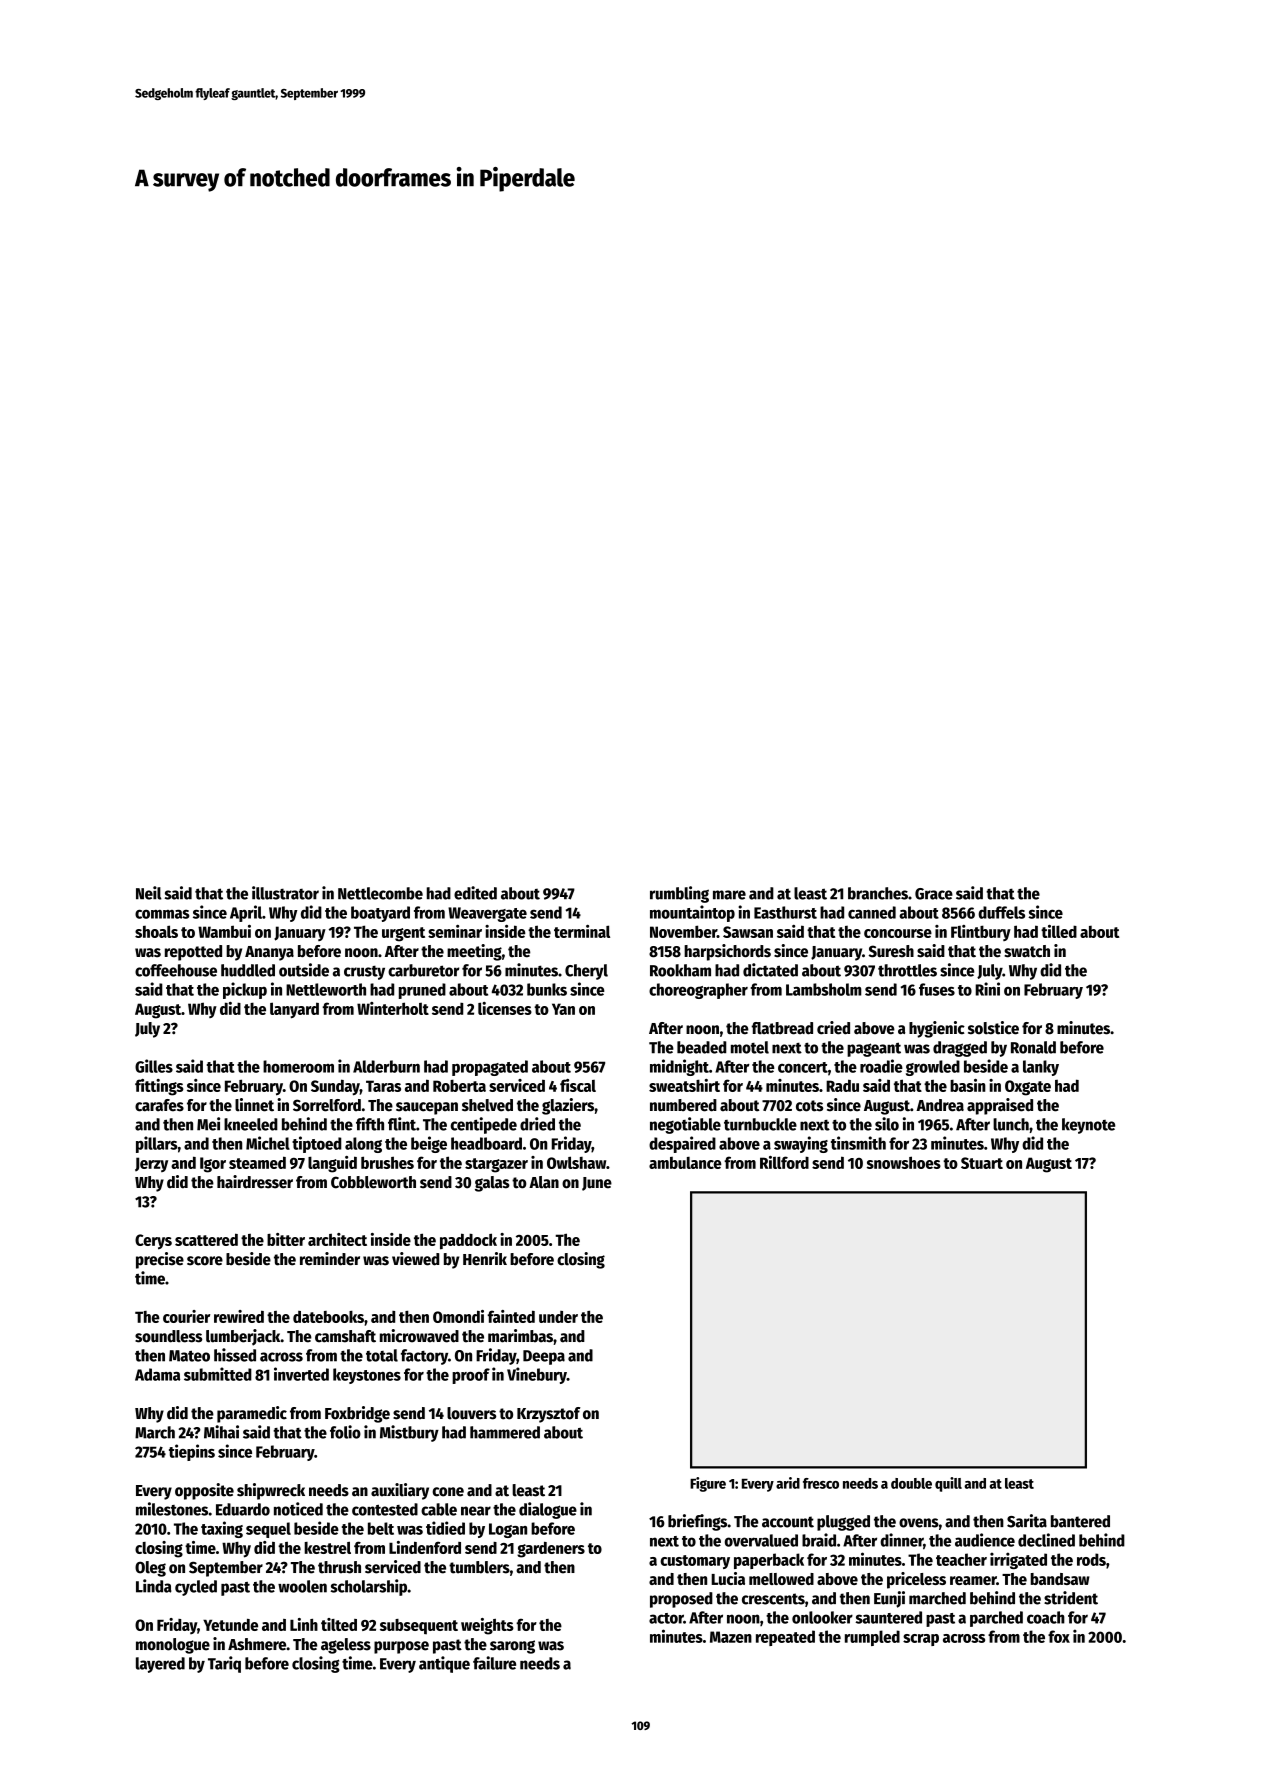 This screenshot has width=1263, height=1786. What do you see at coordinates (475, 893) in the screenshot?
I see `edited` at bounding box center [475, 893].
